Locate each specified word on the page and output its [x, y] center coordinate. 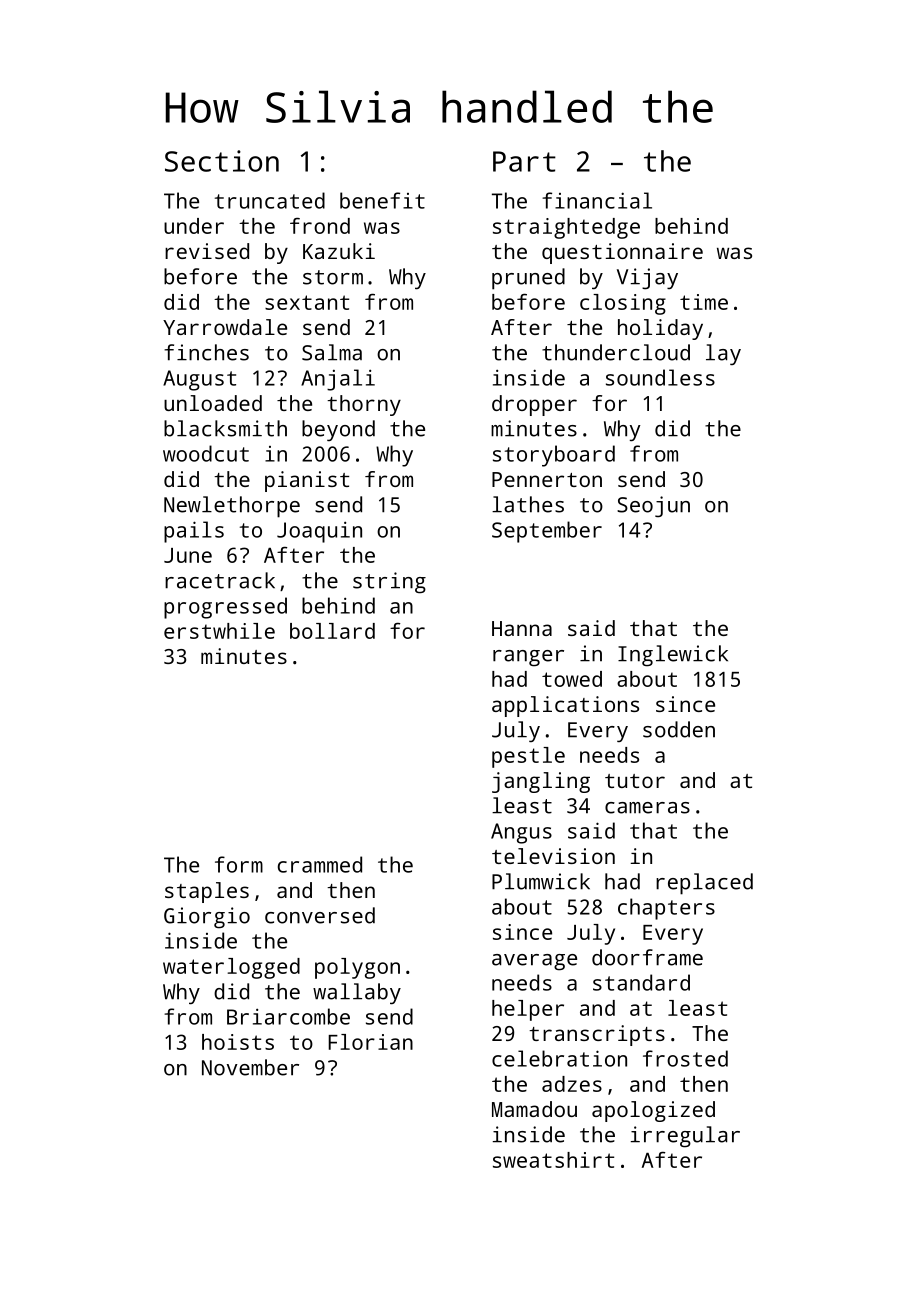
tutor [635, 781]
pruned [528, 279]
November [250, 1067]
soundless [660, 377]
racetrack [220, 580]
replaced [704, 884]
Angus [521, 833]
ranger [528, 658]
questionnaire [622, 253]
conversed [320, 915]
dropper [534, 405]
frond [320, 226]
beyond [338, 430]
